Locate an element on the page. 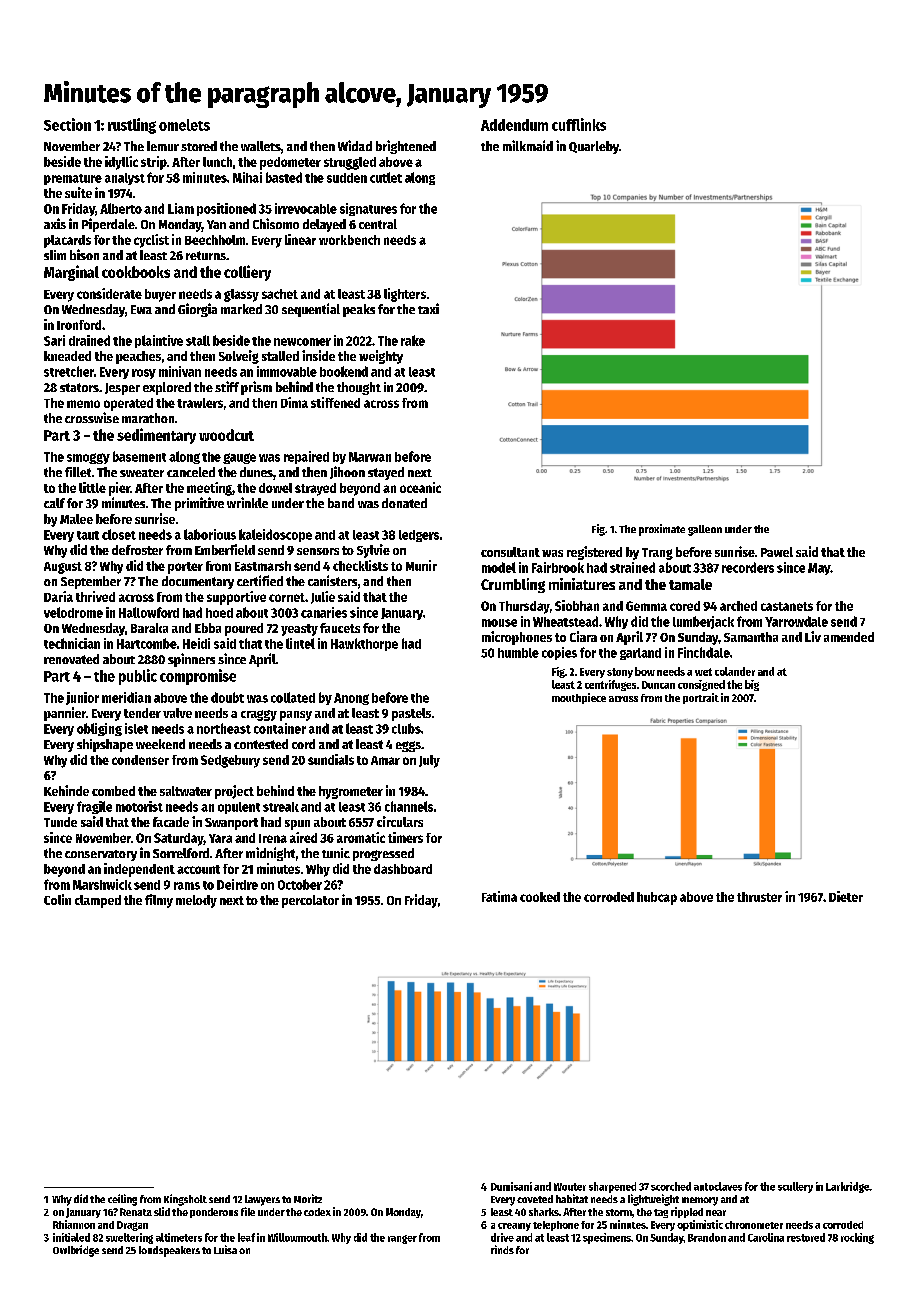 This page has height=1308, width=924. percolator is located at coordinates (310, 901).
